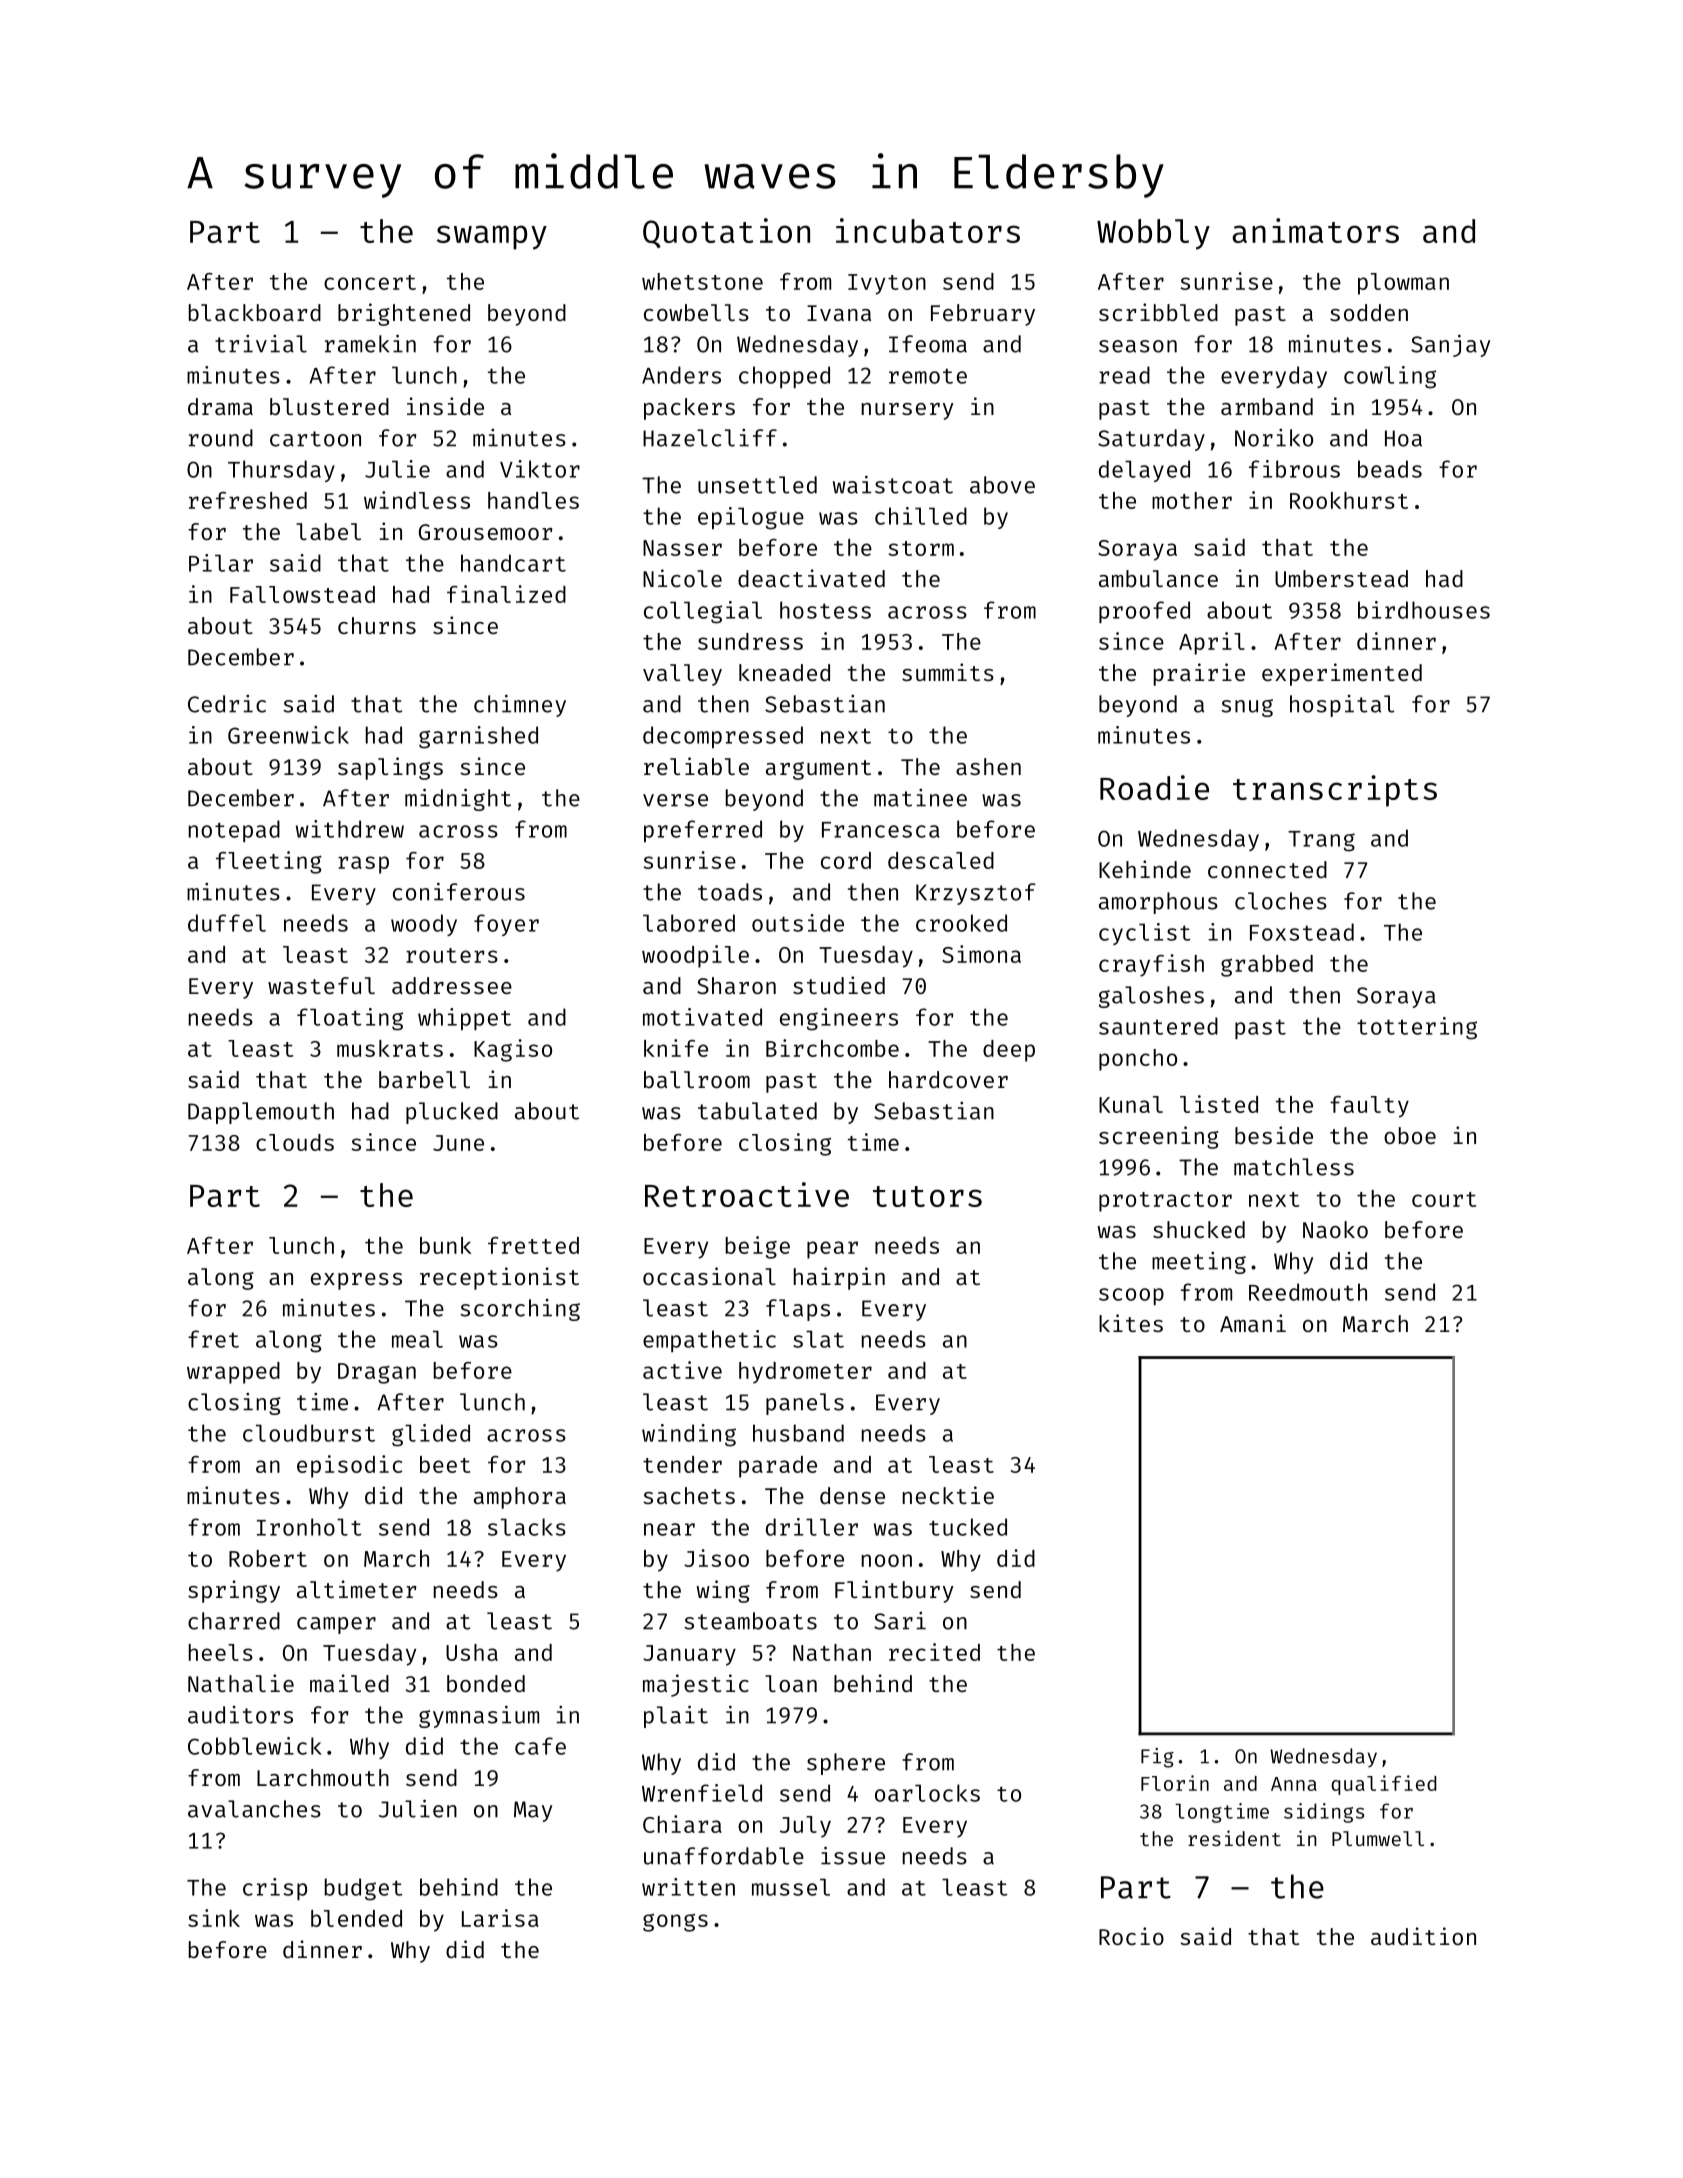 The image size is (1683, 2178). What do you see at coordinates (1335, 1229) in the screenshot?
I see `Naoko` at bounding box center [1335, 1229].
